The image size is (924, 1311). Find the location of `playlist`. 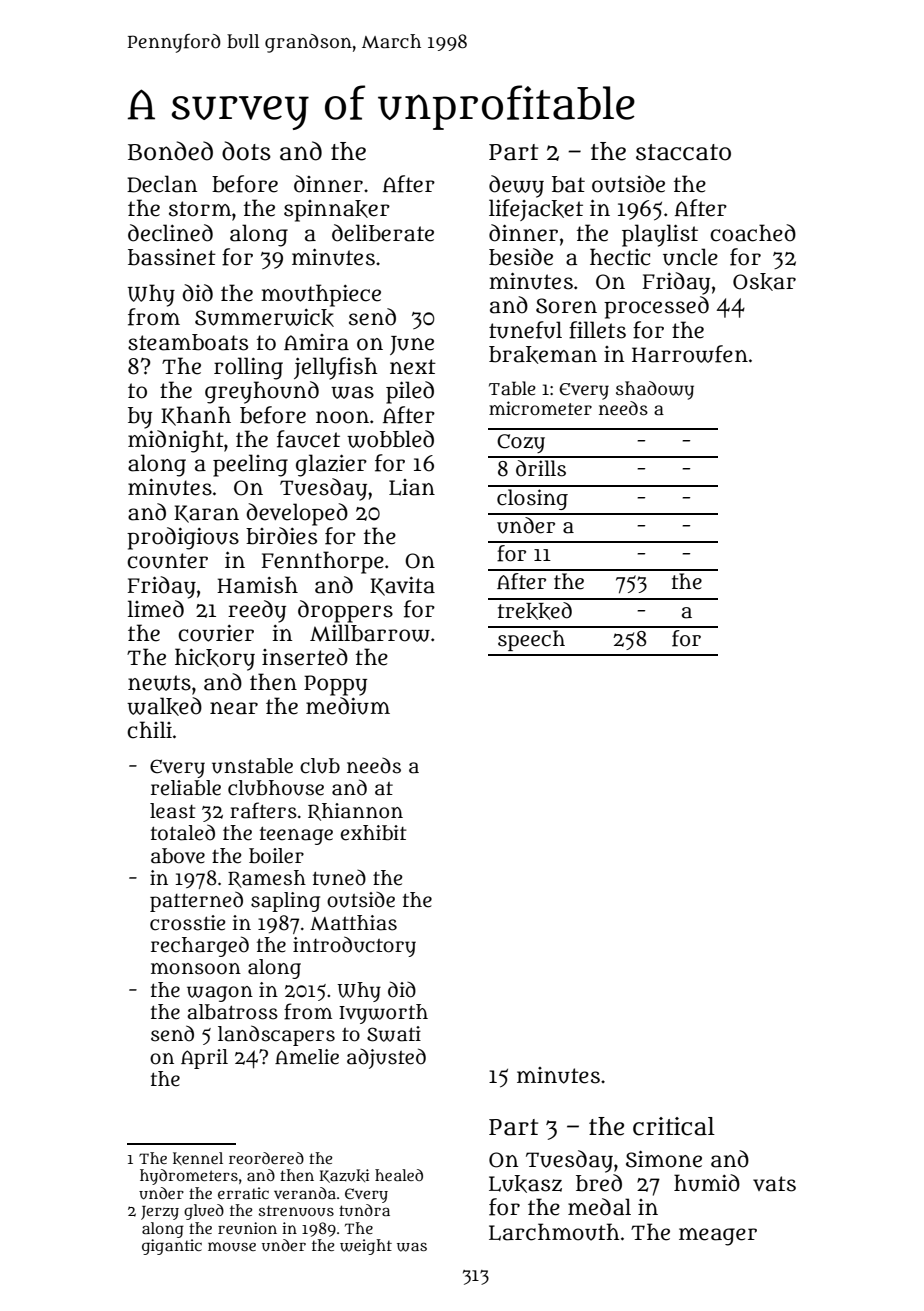

playlist is located at coordinates (660, 235).
